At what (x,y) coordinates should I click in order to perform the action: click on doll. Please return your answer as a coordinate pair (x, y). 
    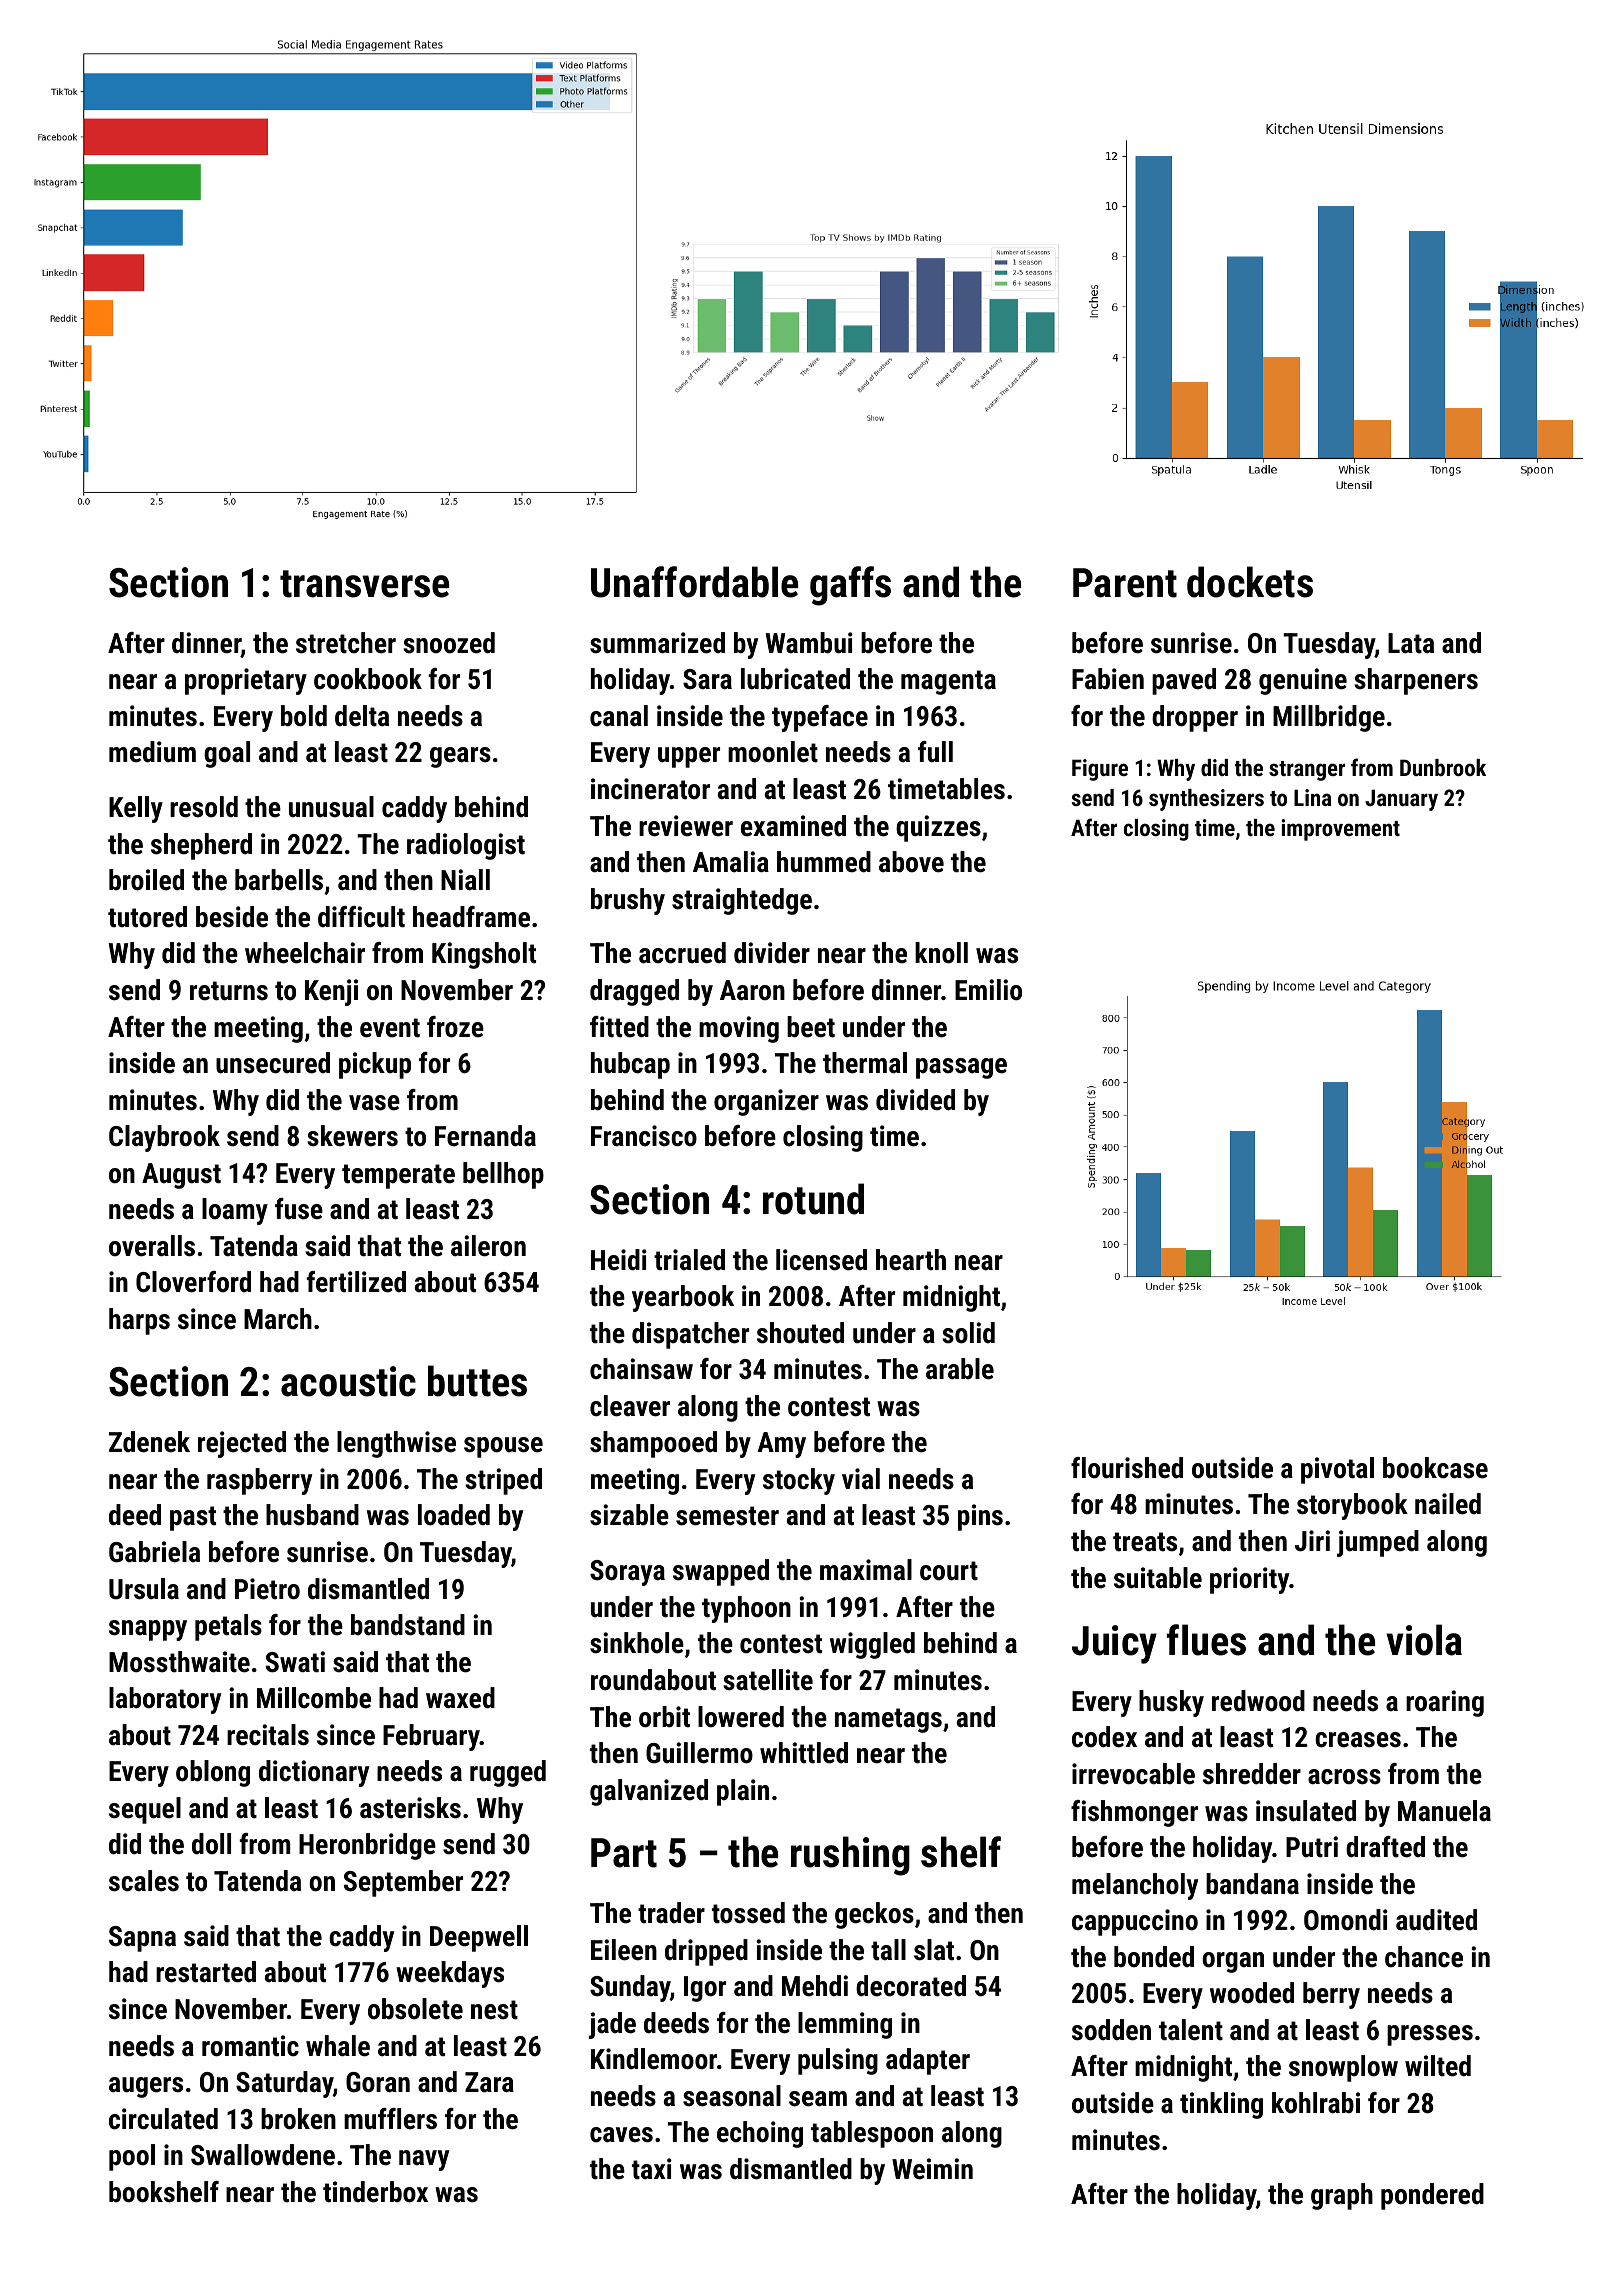
    Looking at the image, I should click on (211, 1844).
